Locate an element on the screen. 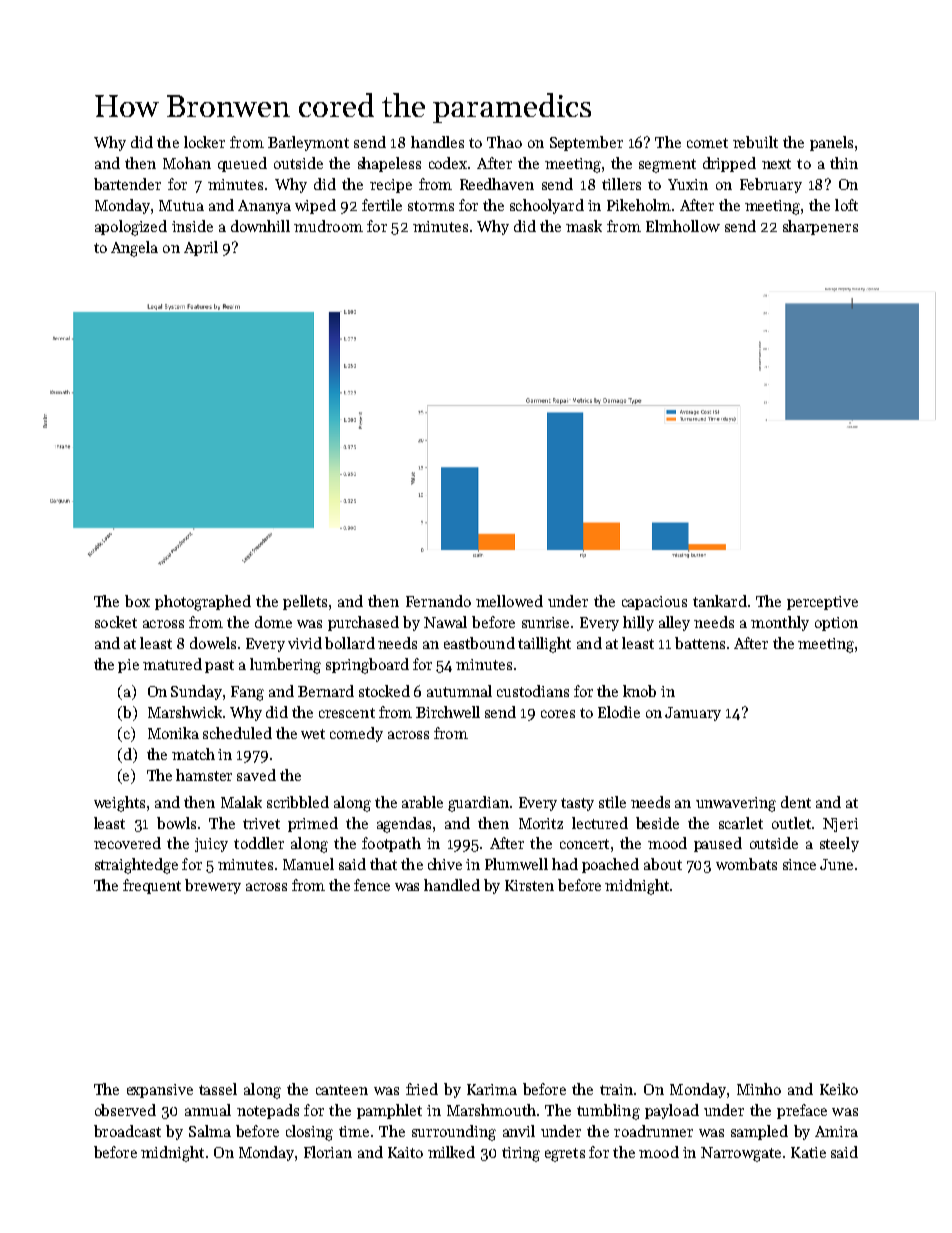 This screenshot has height=1233, width=952. box is located at coordinates (137, 601).
